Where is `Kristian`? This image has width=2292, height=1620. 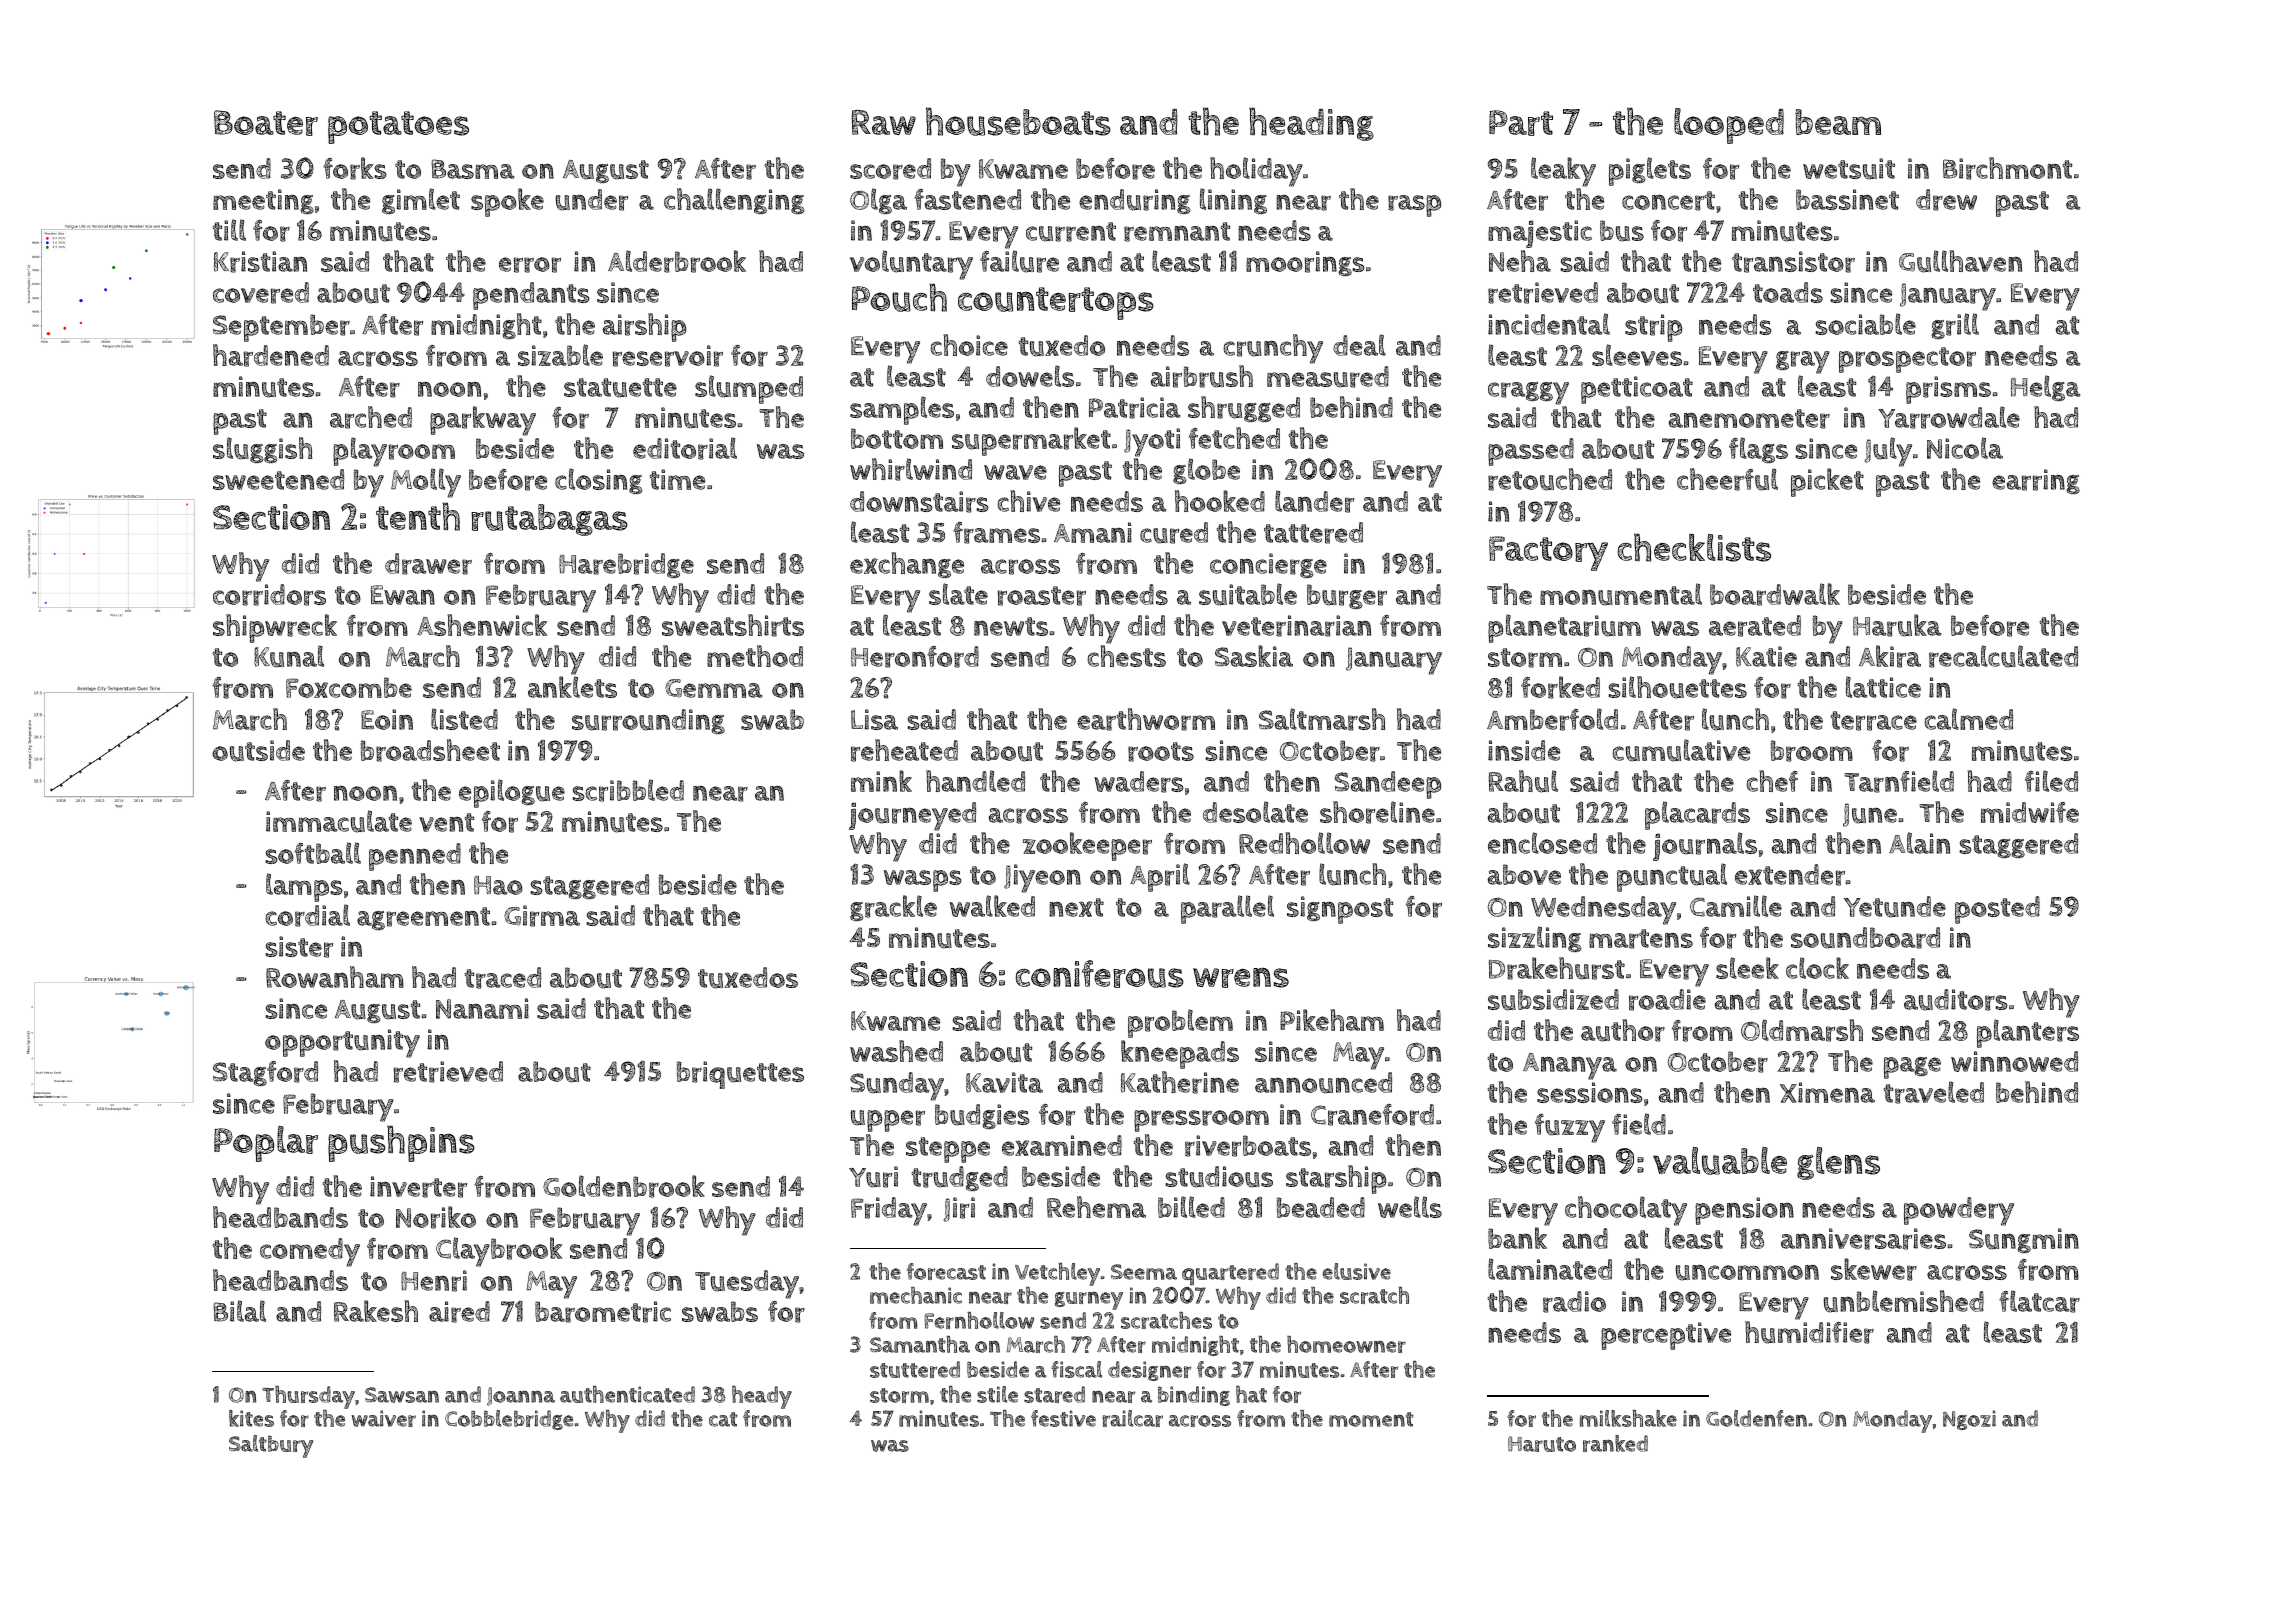
Kristian is located at coordinates (260, 262).
